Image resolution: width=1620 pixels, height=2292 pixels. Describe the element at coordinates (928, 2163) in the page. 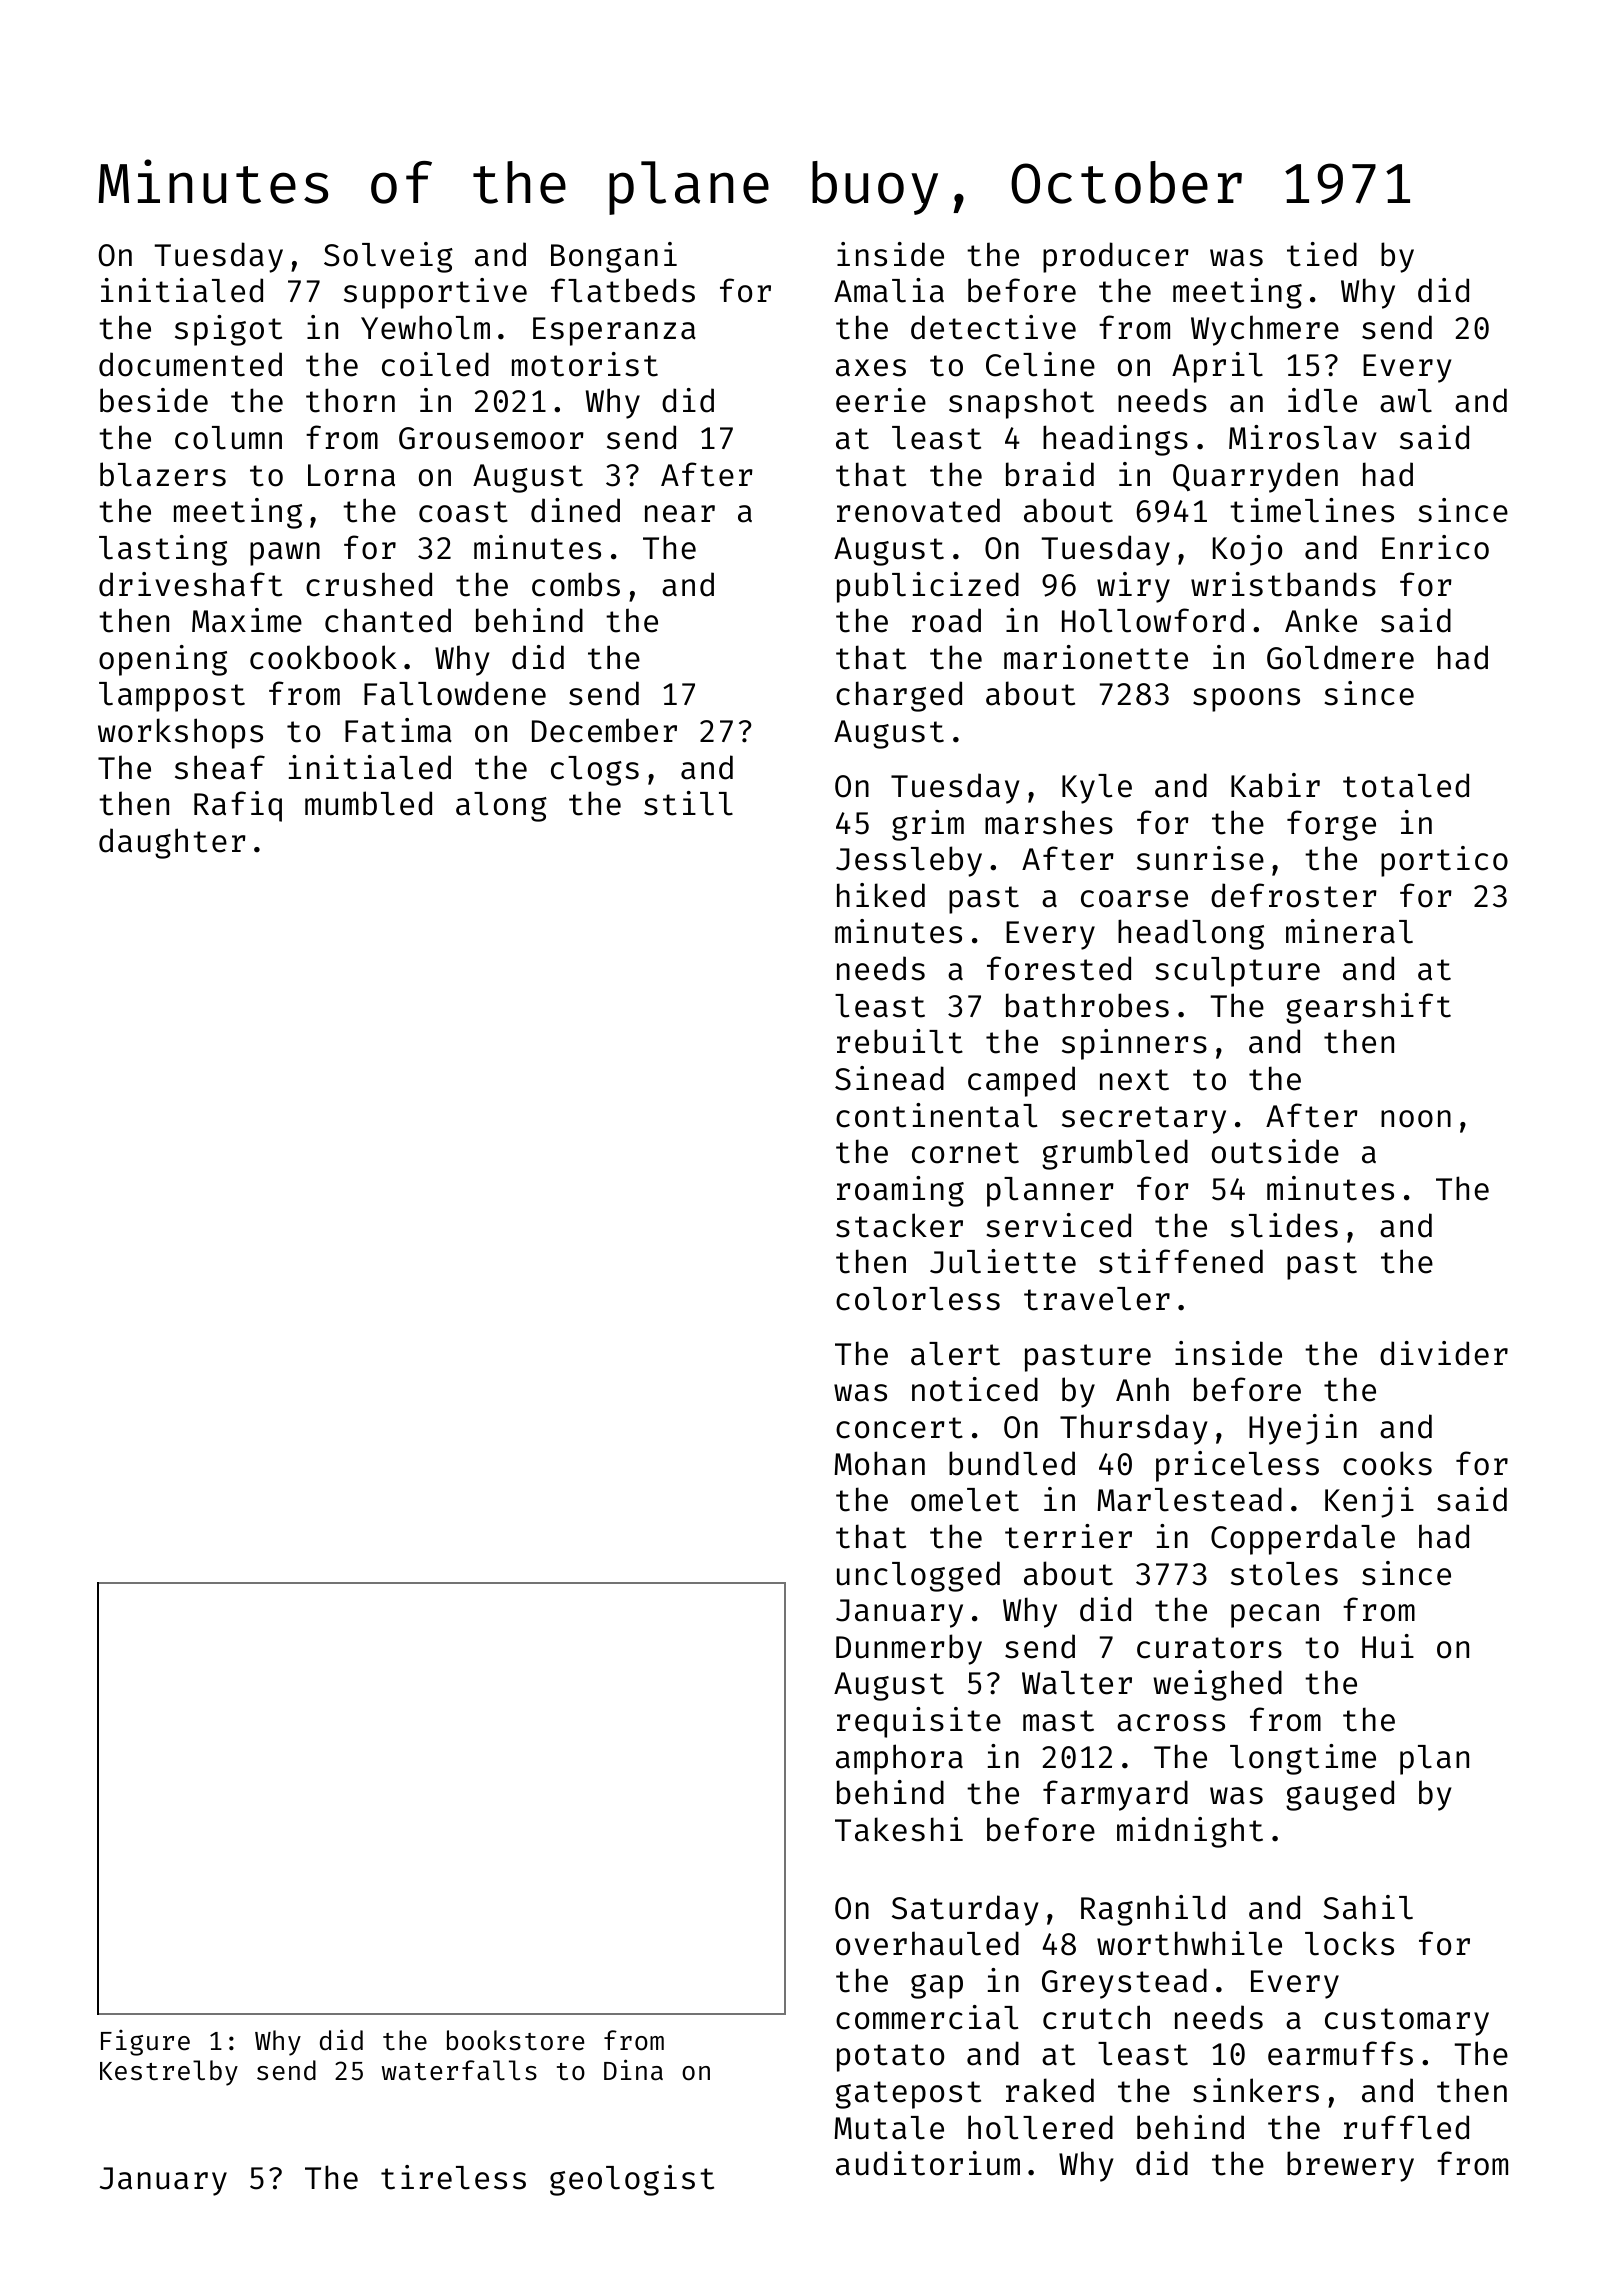

I see `auditorium` at that location.
